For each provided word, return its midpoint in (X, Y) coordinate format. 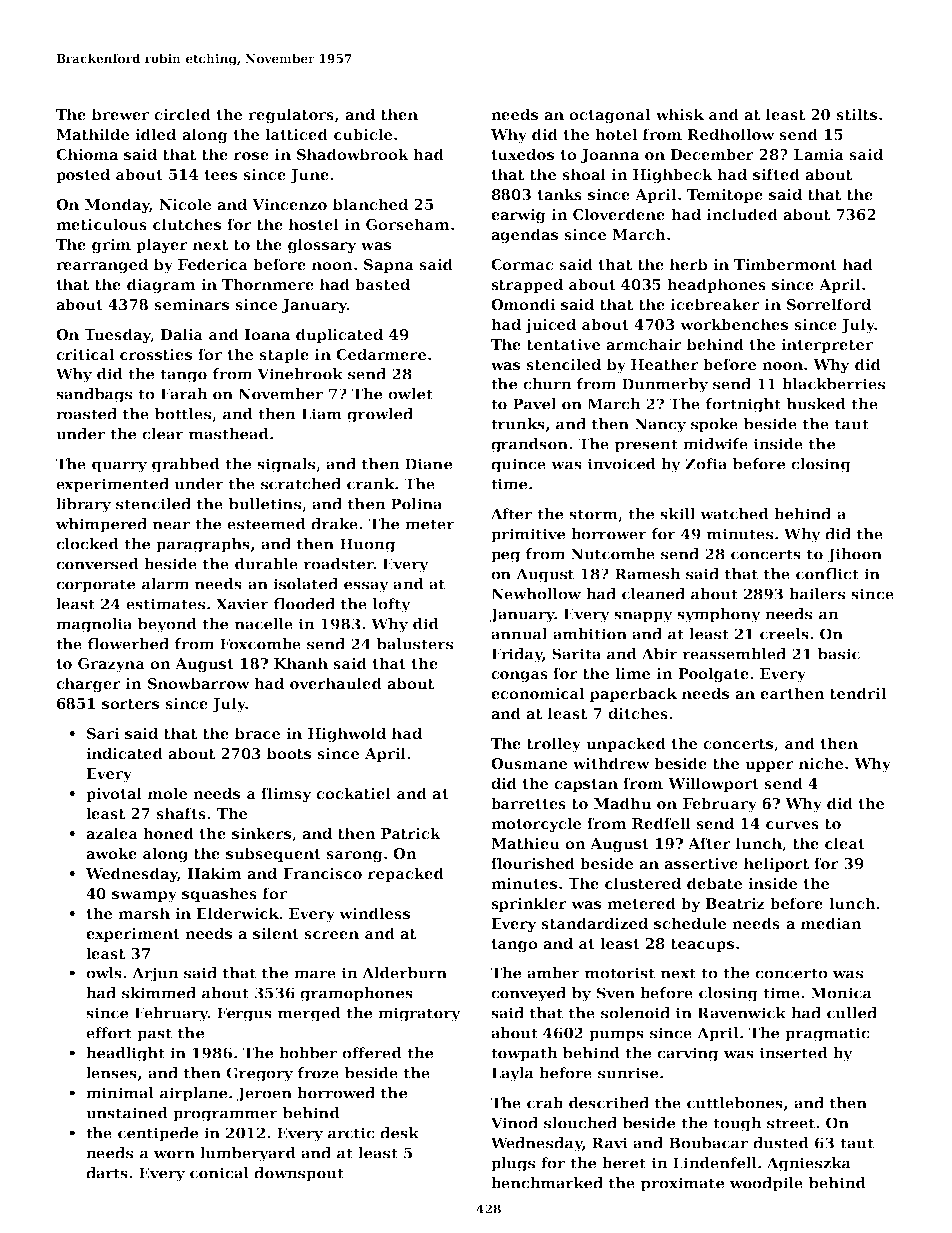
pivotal (114, 794)
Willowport (713, 784)
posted (83, 175)
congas (519, 676)
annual (519, 634)
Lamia (819, 154)
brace (257, 733)
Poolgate (713, 674)
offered (372, 1053)
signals (286, 465)
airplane (193, 1094)
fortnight (743, 405)
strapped (527, 285)
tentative (563, 344)
